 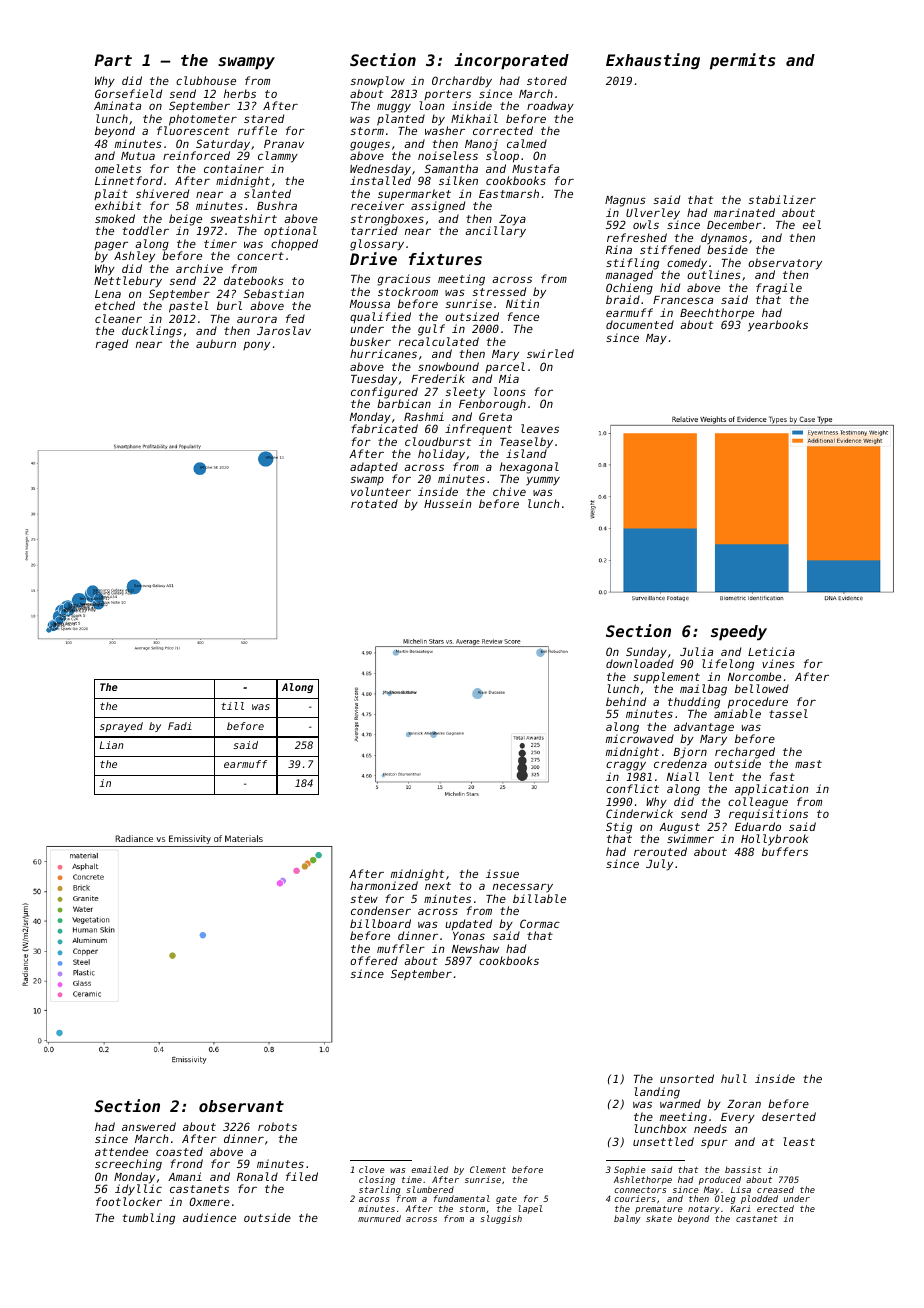 I want to click on stabilizer, so click(x=782, y=199).
